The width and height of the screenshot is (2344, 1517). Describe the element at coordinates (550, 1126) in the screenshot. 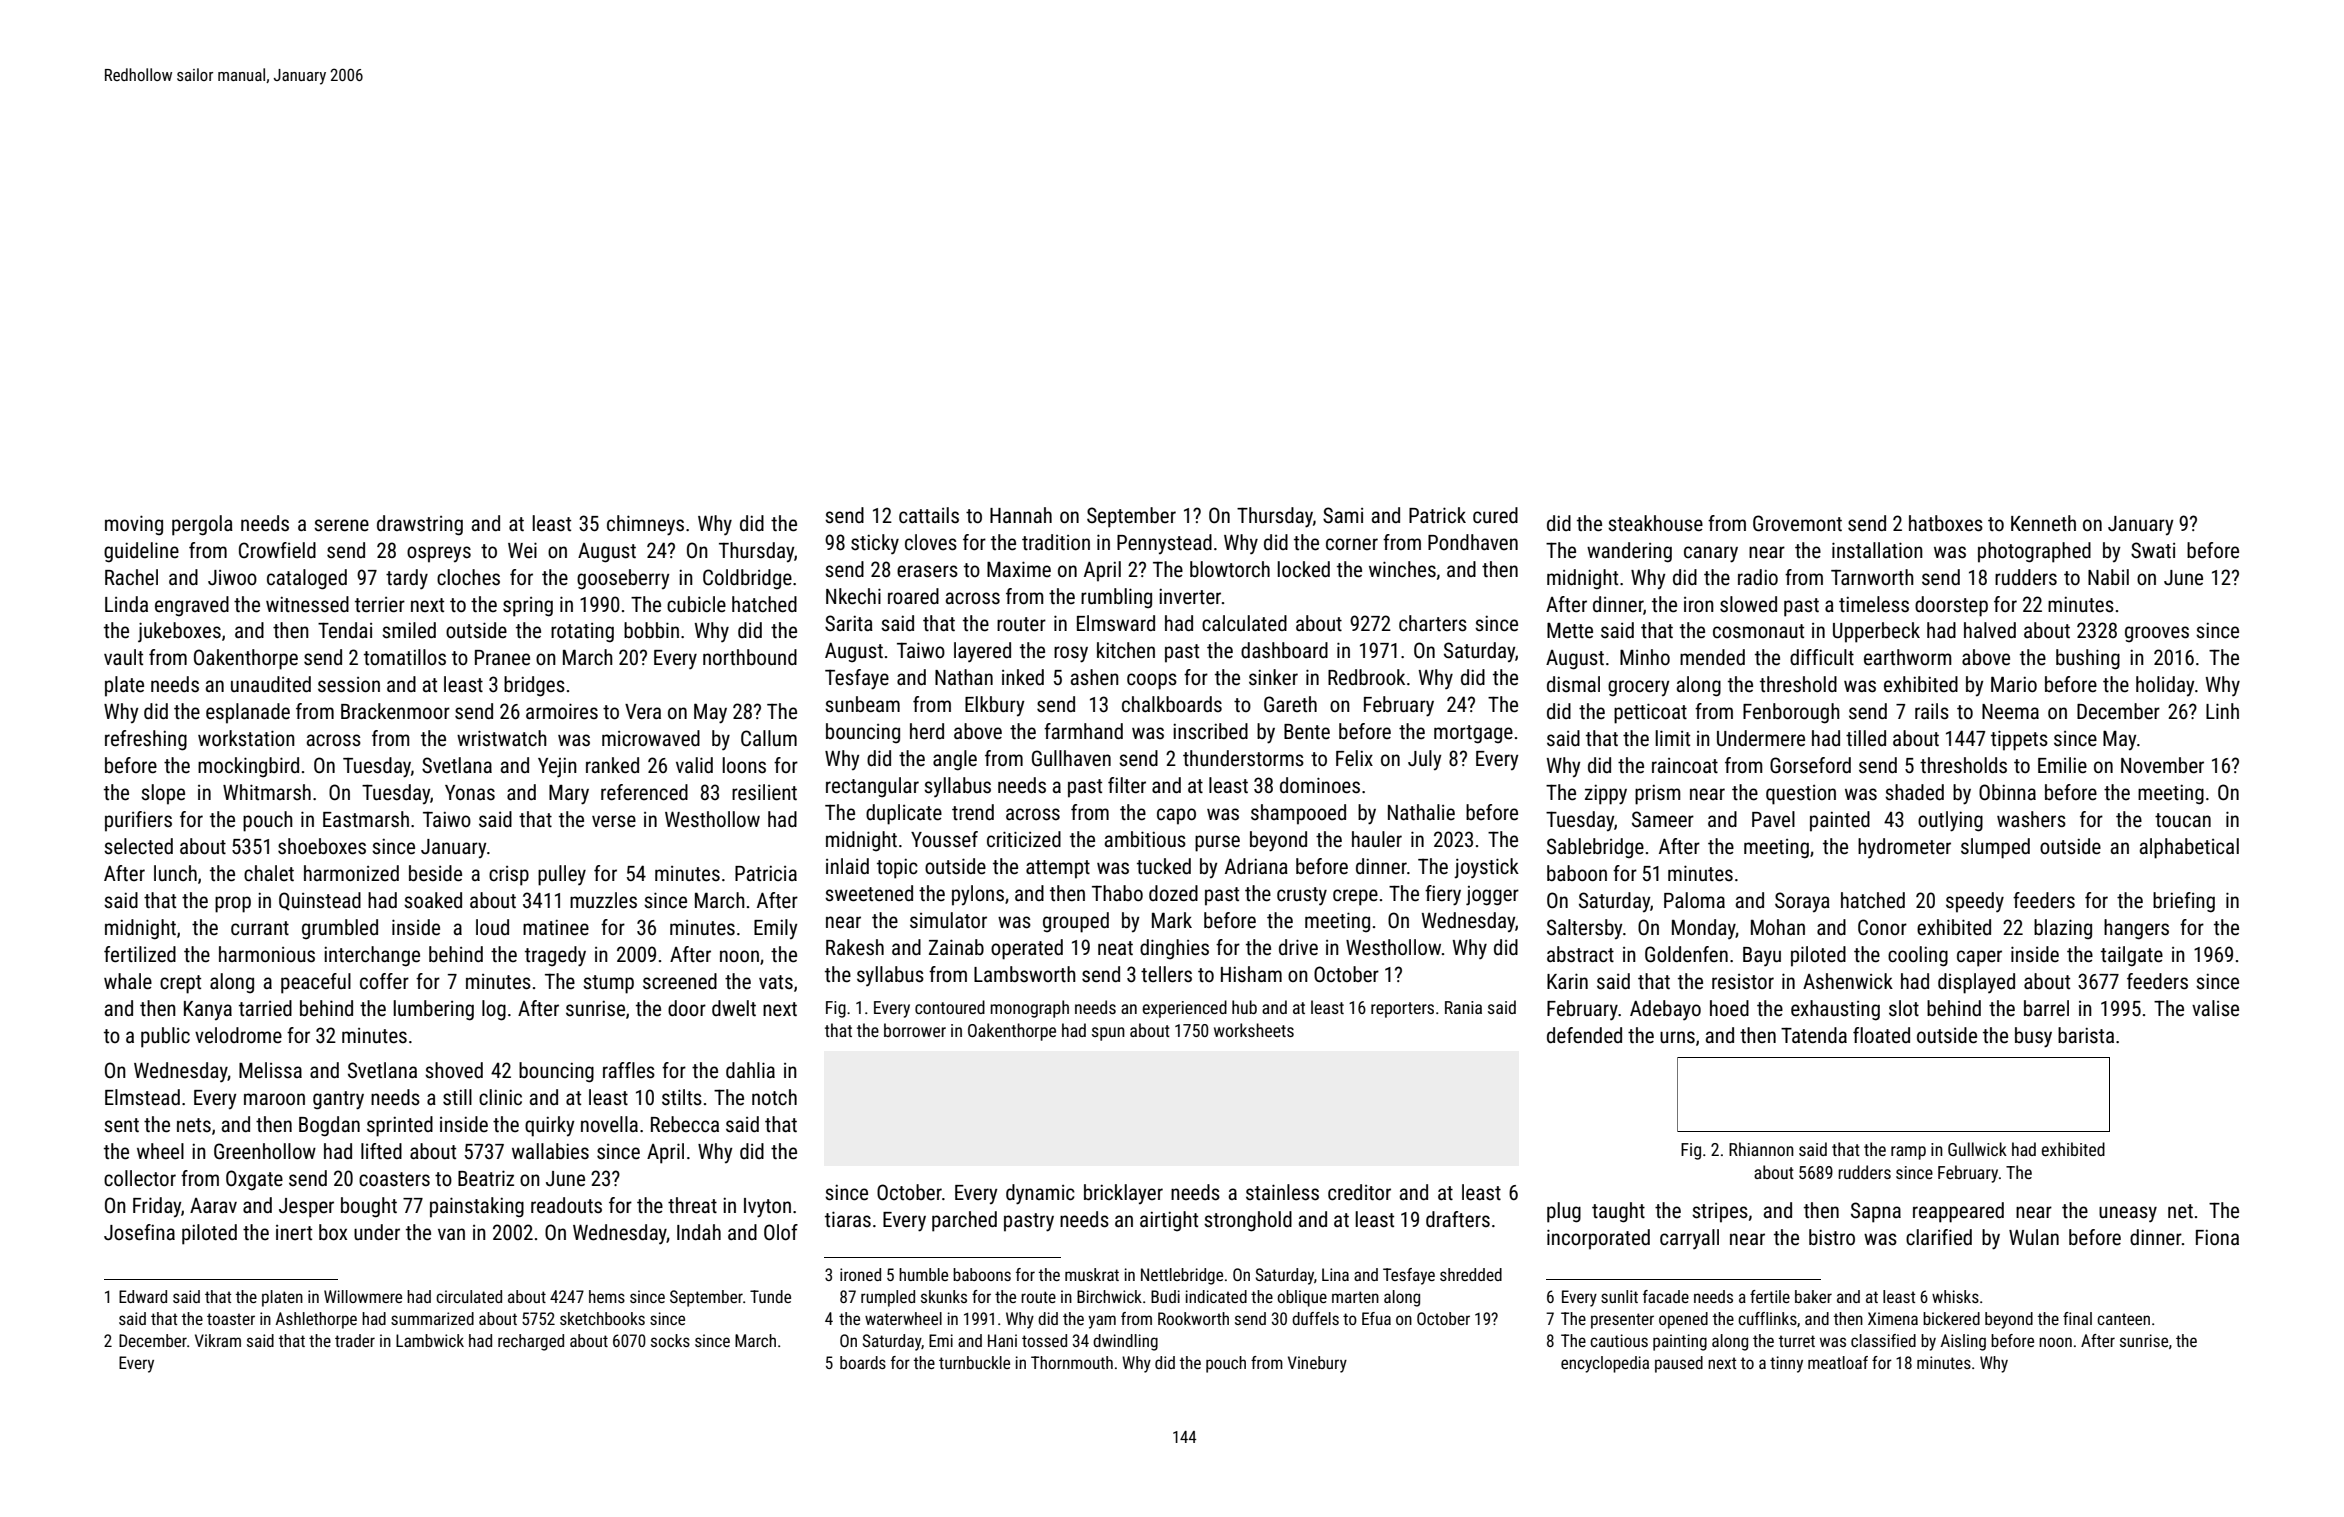

I see `quirky` at that location.
